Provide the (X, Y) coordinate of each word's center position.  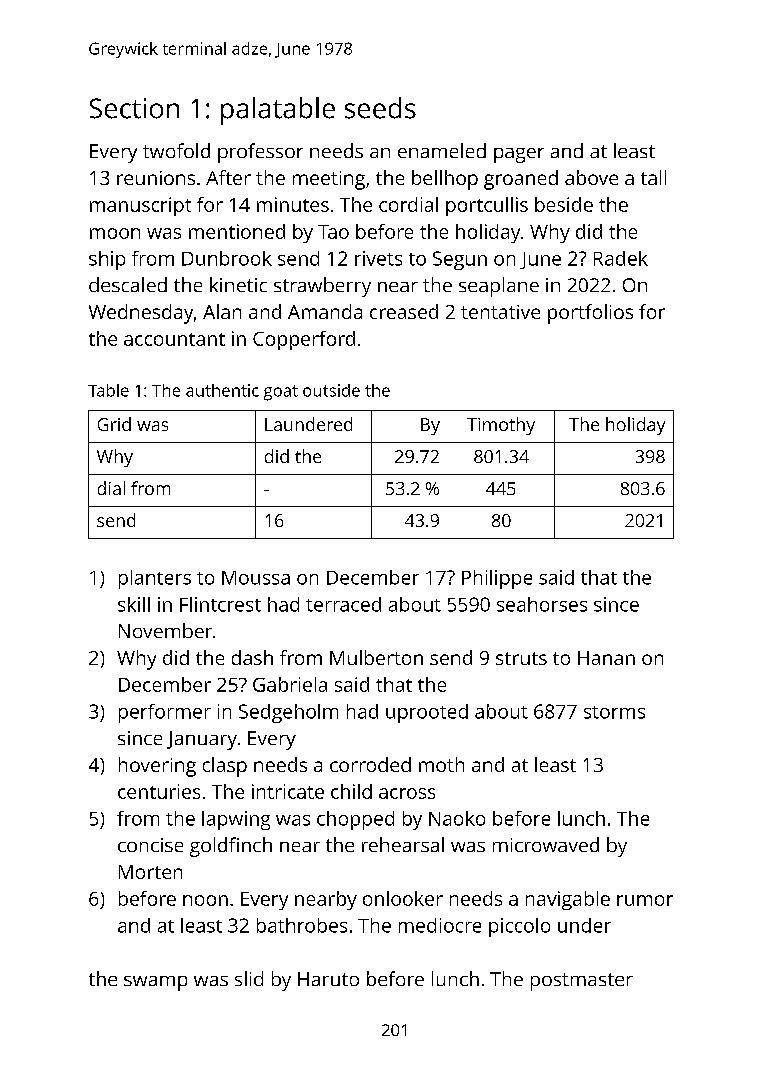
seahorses (542, 604)
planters (155, 579)
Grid (114, 424)
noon (205, 900)
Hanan (606, 658)
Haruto (328, 979)
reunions (156, 178)
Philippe (497, 579)
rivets (378, 258)
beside (564, 204)
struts (521, 658)
